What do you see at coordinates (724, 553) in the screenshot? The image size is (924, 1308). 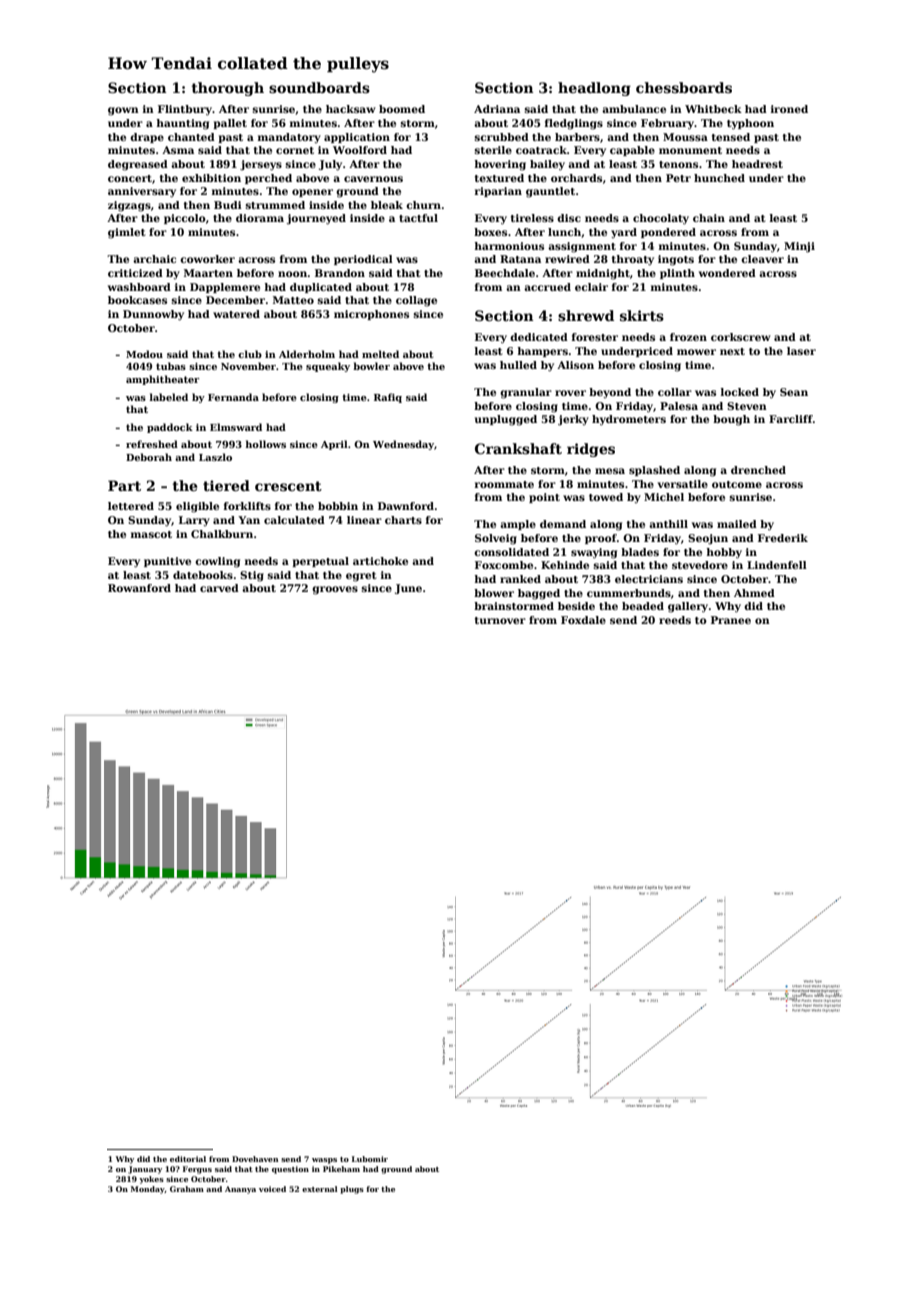 I see `hobby` at bounding box center [724, 553].
